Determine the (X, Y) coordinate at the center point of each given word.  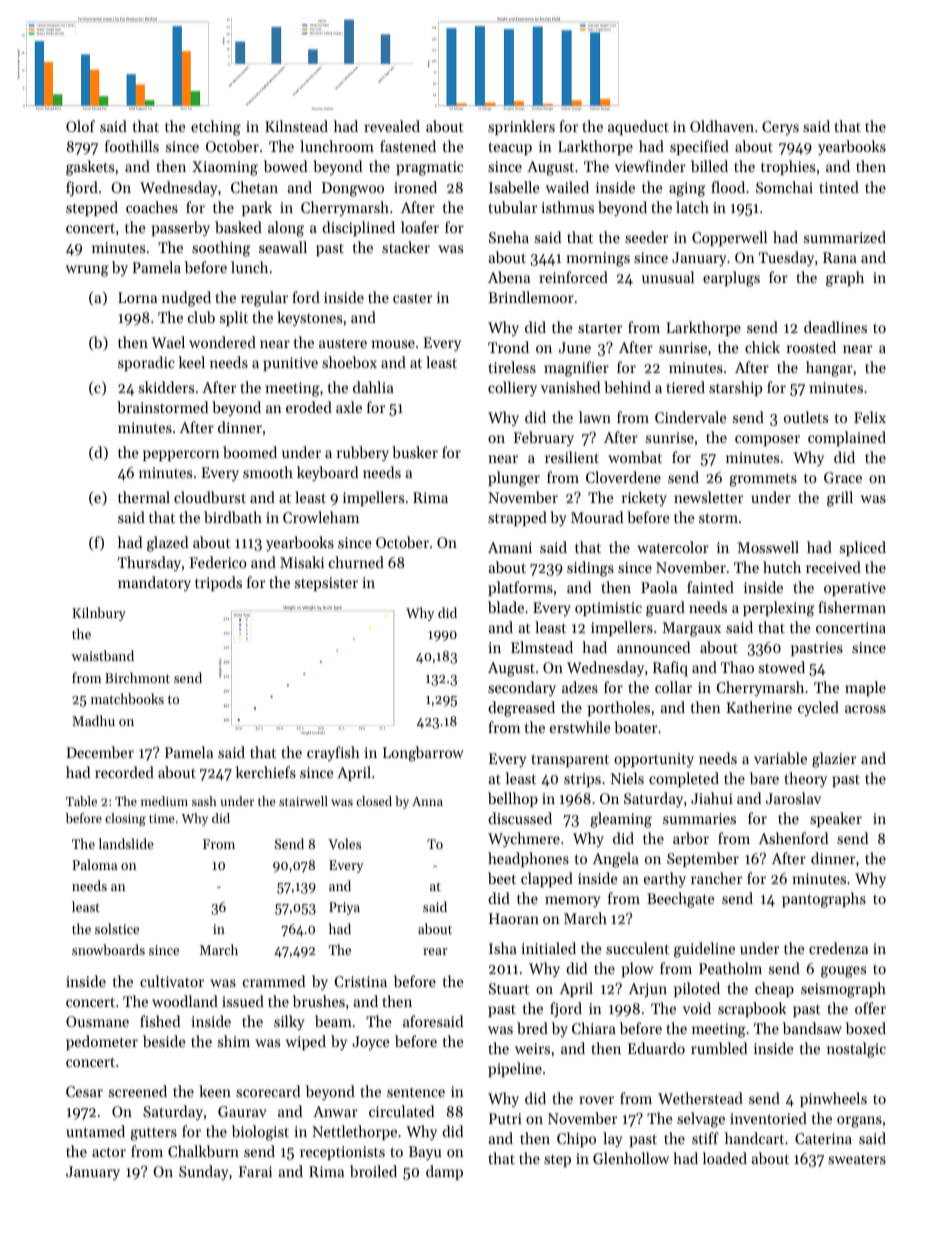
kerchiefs (266, 772)
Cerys (780, 128)
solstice (117, 928)
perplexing (778, 609)
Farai (255, 1171)
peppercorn (181, 455)
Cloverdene (623, 477)
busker (415, 452)
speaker (836, 819)
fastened (408, 146)
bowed (285, 166)
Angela (615, 860)
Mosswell (768, 547)
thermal (144, 497)
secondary (522, 689)
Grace (843, 477)
